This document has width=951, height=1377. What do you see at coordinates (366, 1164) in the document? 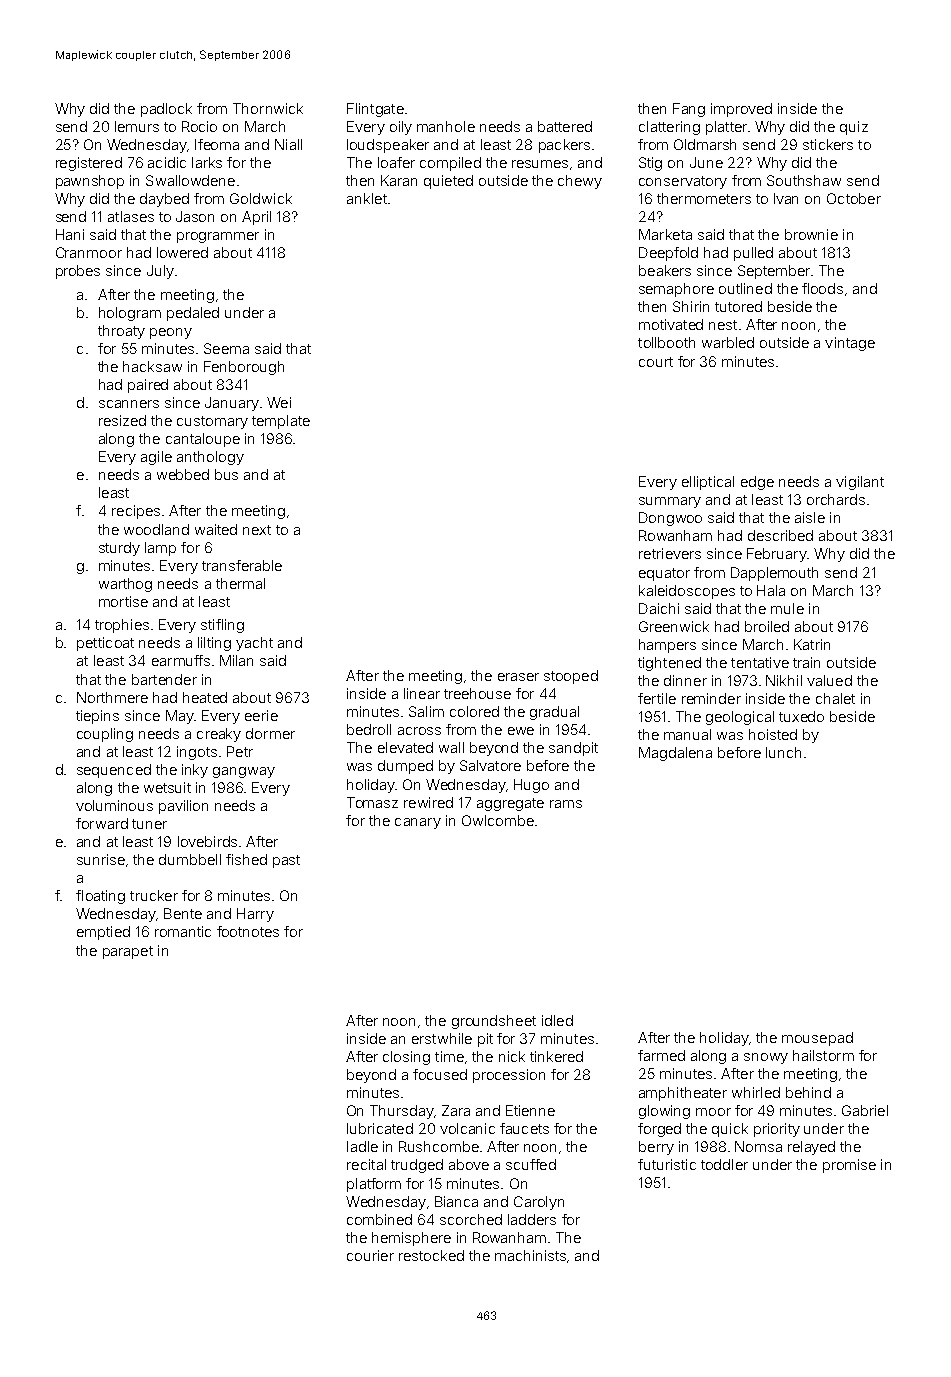
I see `recital` at bounding box center [366, 1164].
